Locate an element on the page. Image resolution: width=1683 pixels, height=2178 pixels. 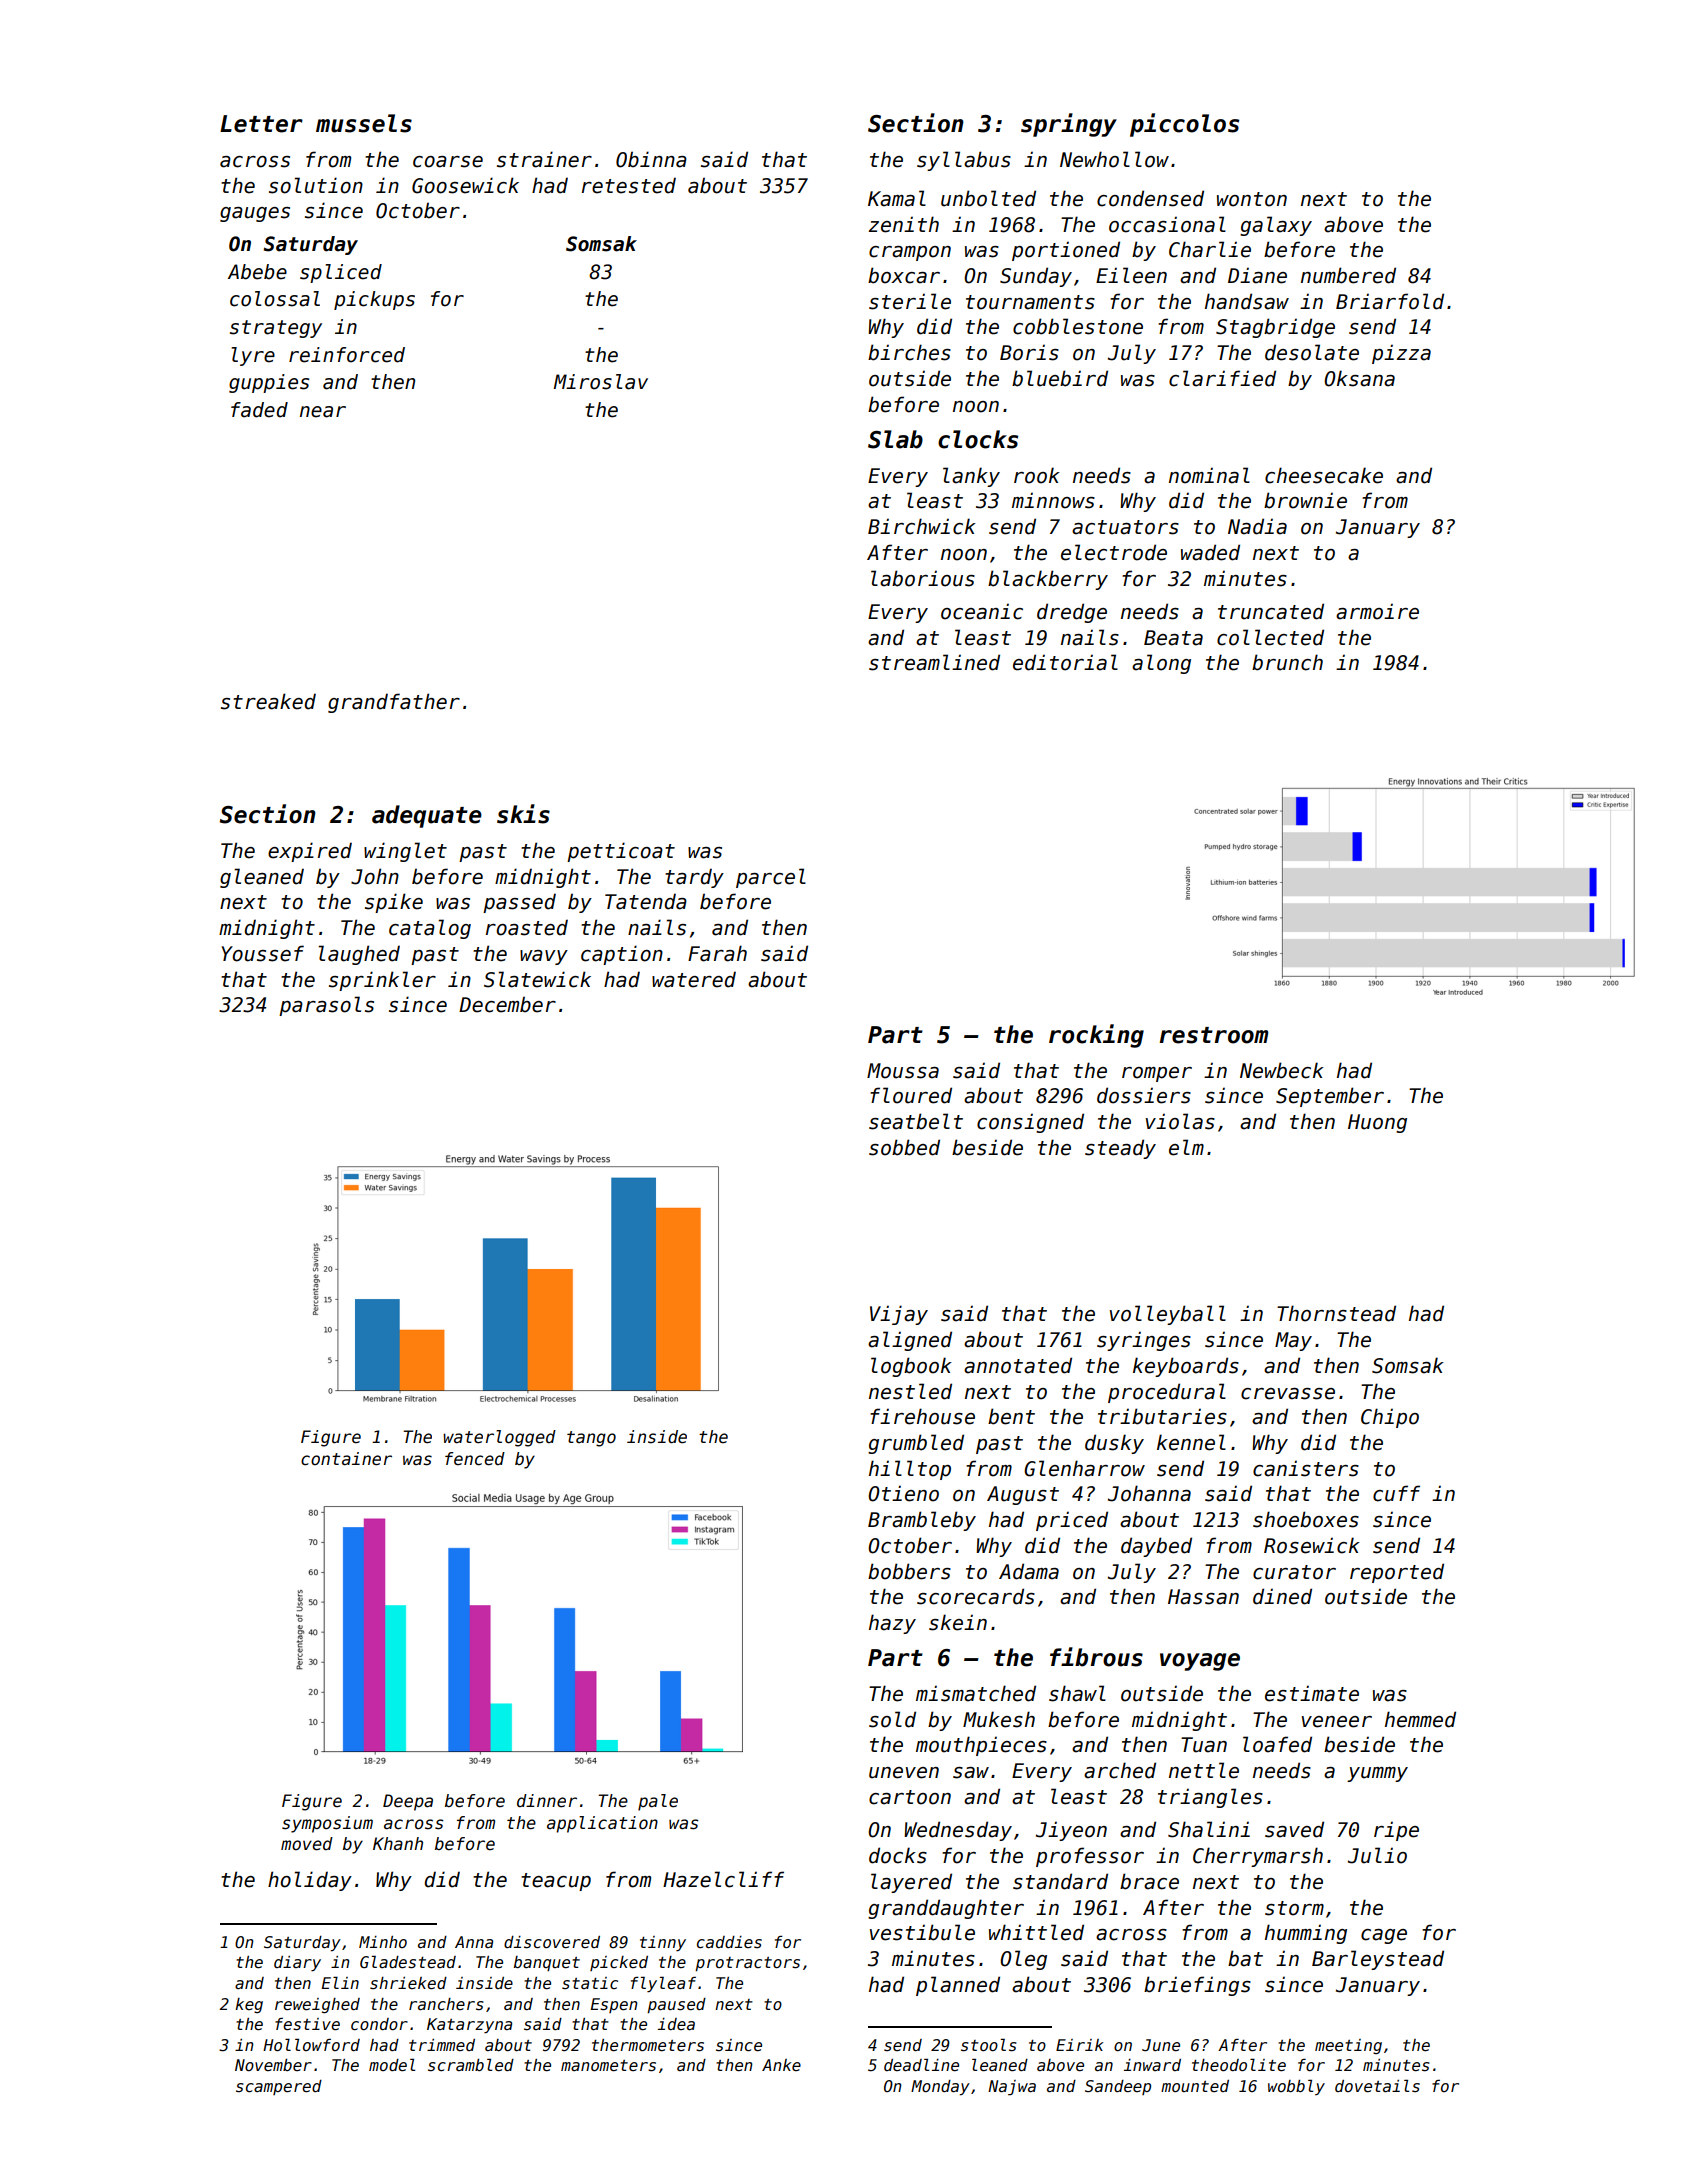
container is located at coordinates (346, 1459).
